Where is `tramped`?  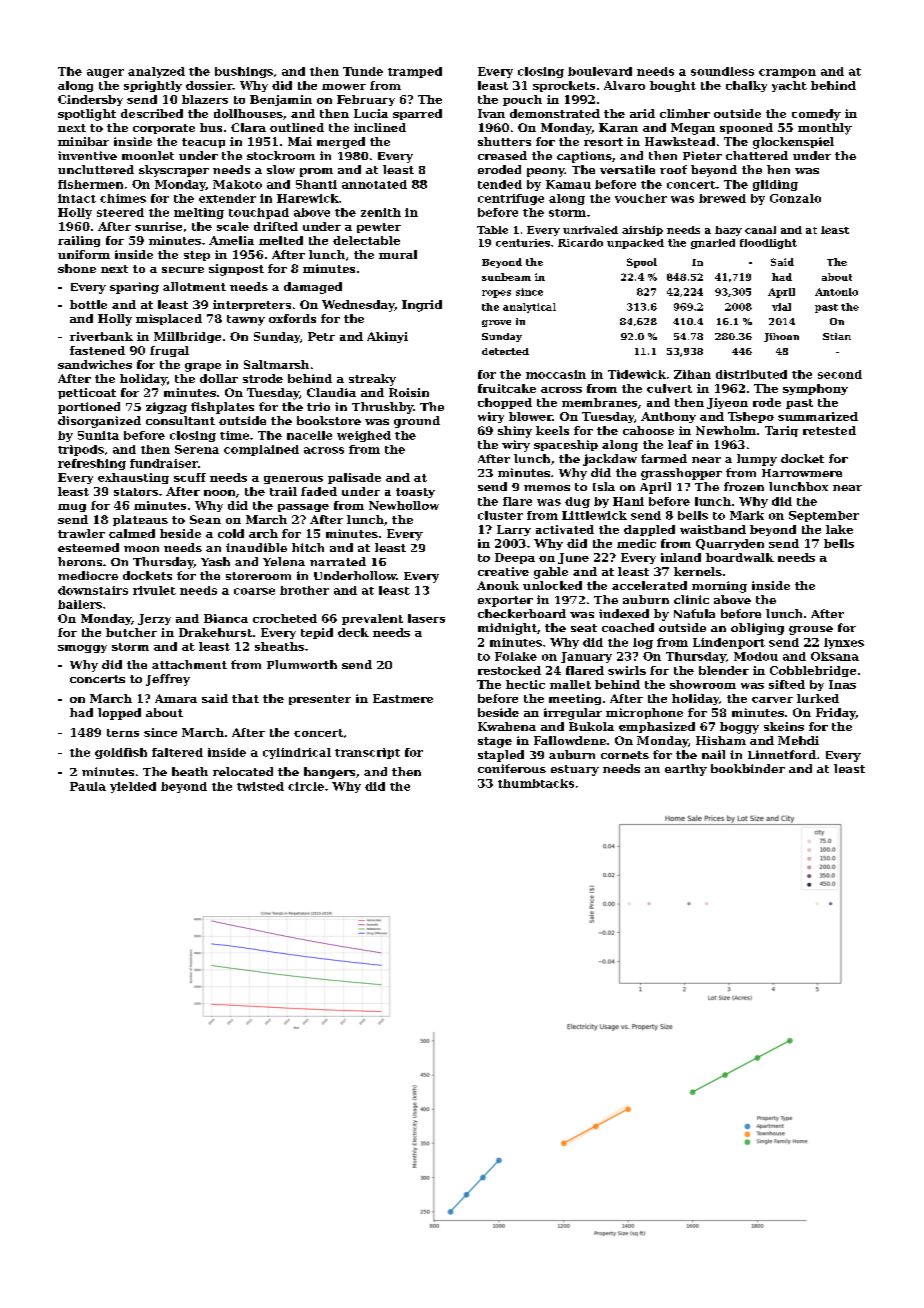 tramped is located at coordinates (415, 72).
